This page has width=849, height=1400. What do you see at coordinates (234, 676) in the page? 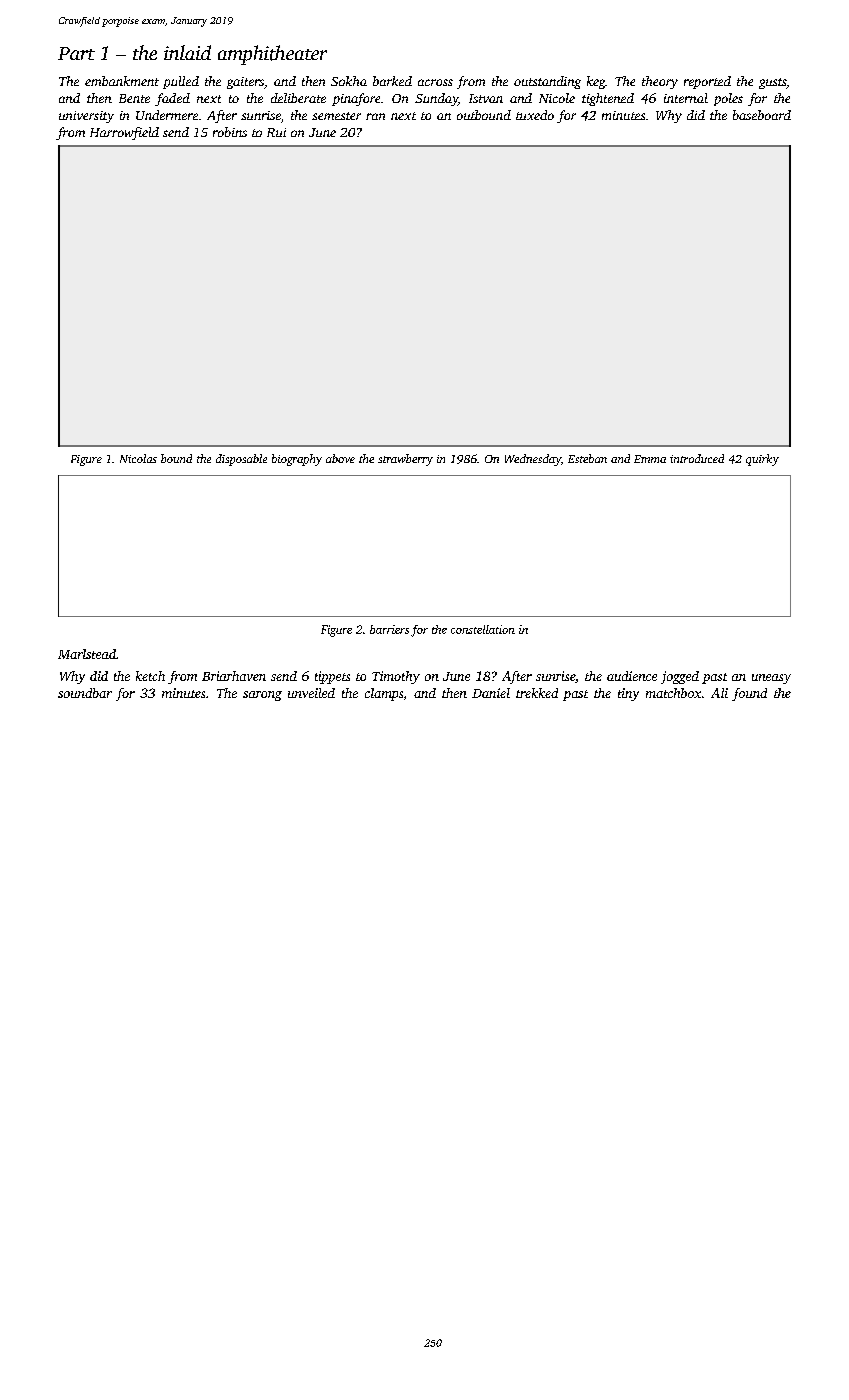
I see `Briarhaven` at bounding box center [234, 676].
